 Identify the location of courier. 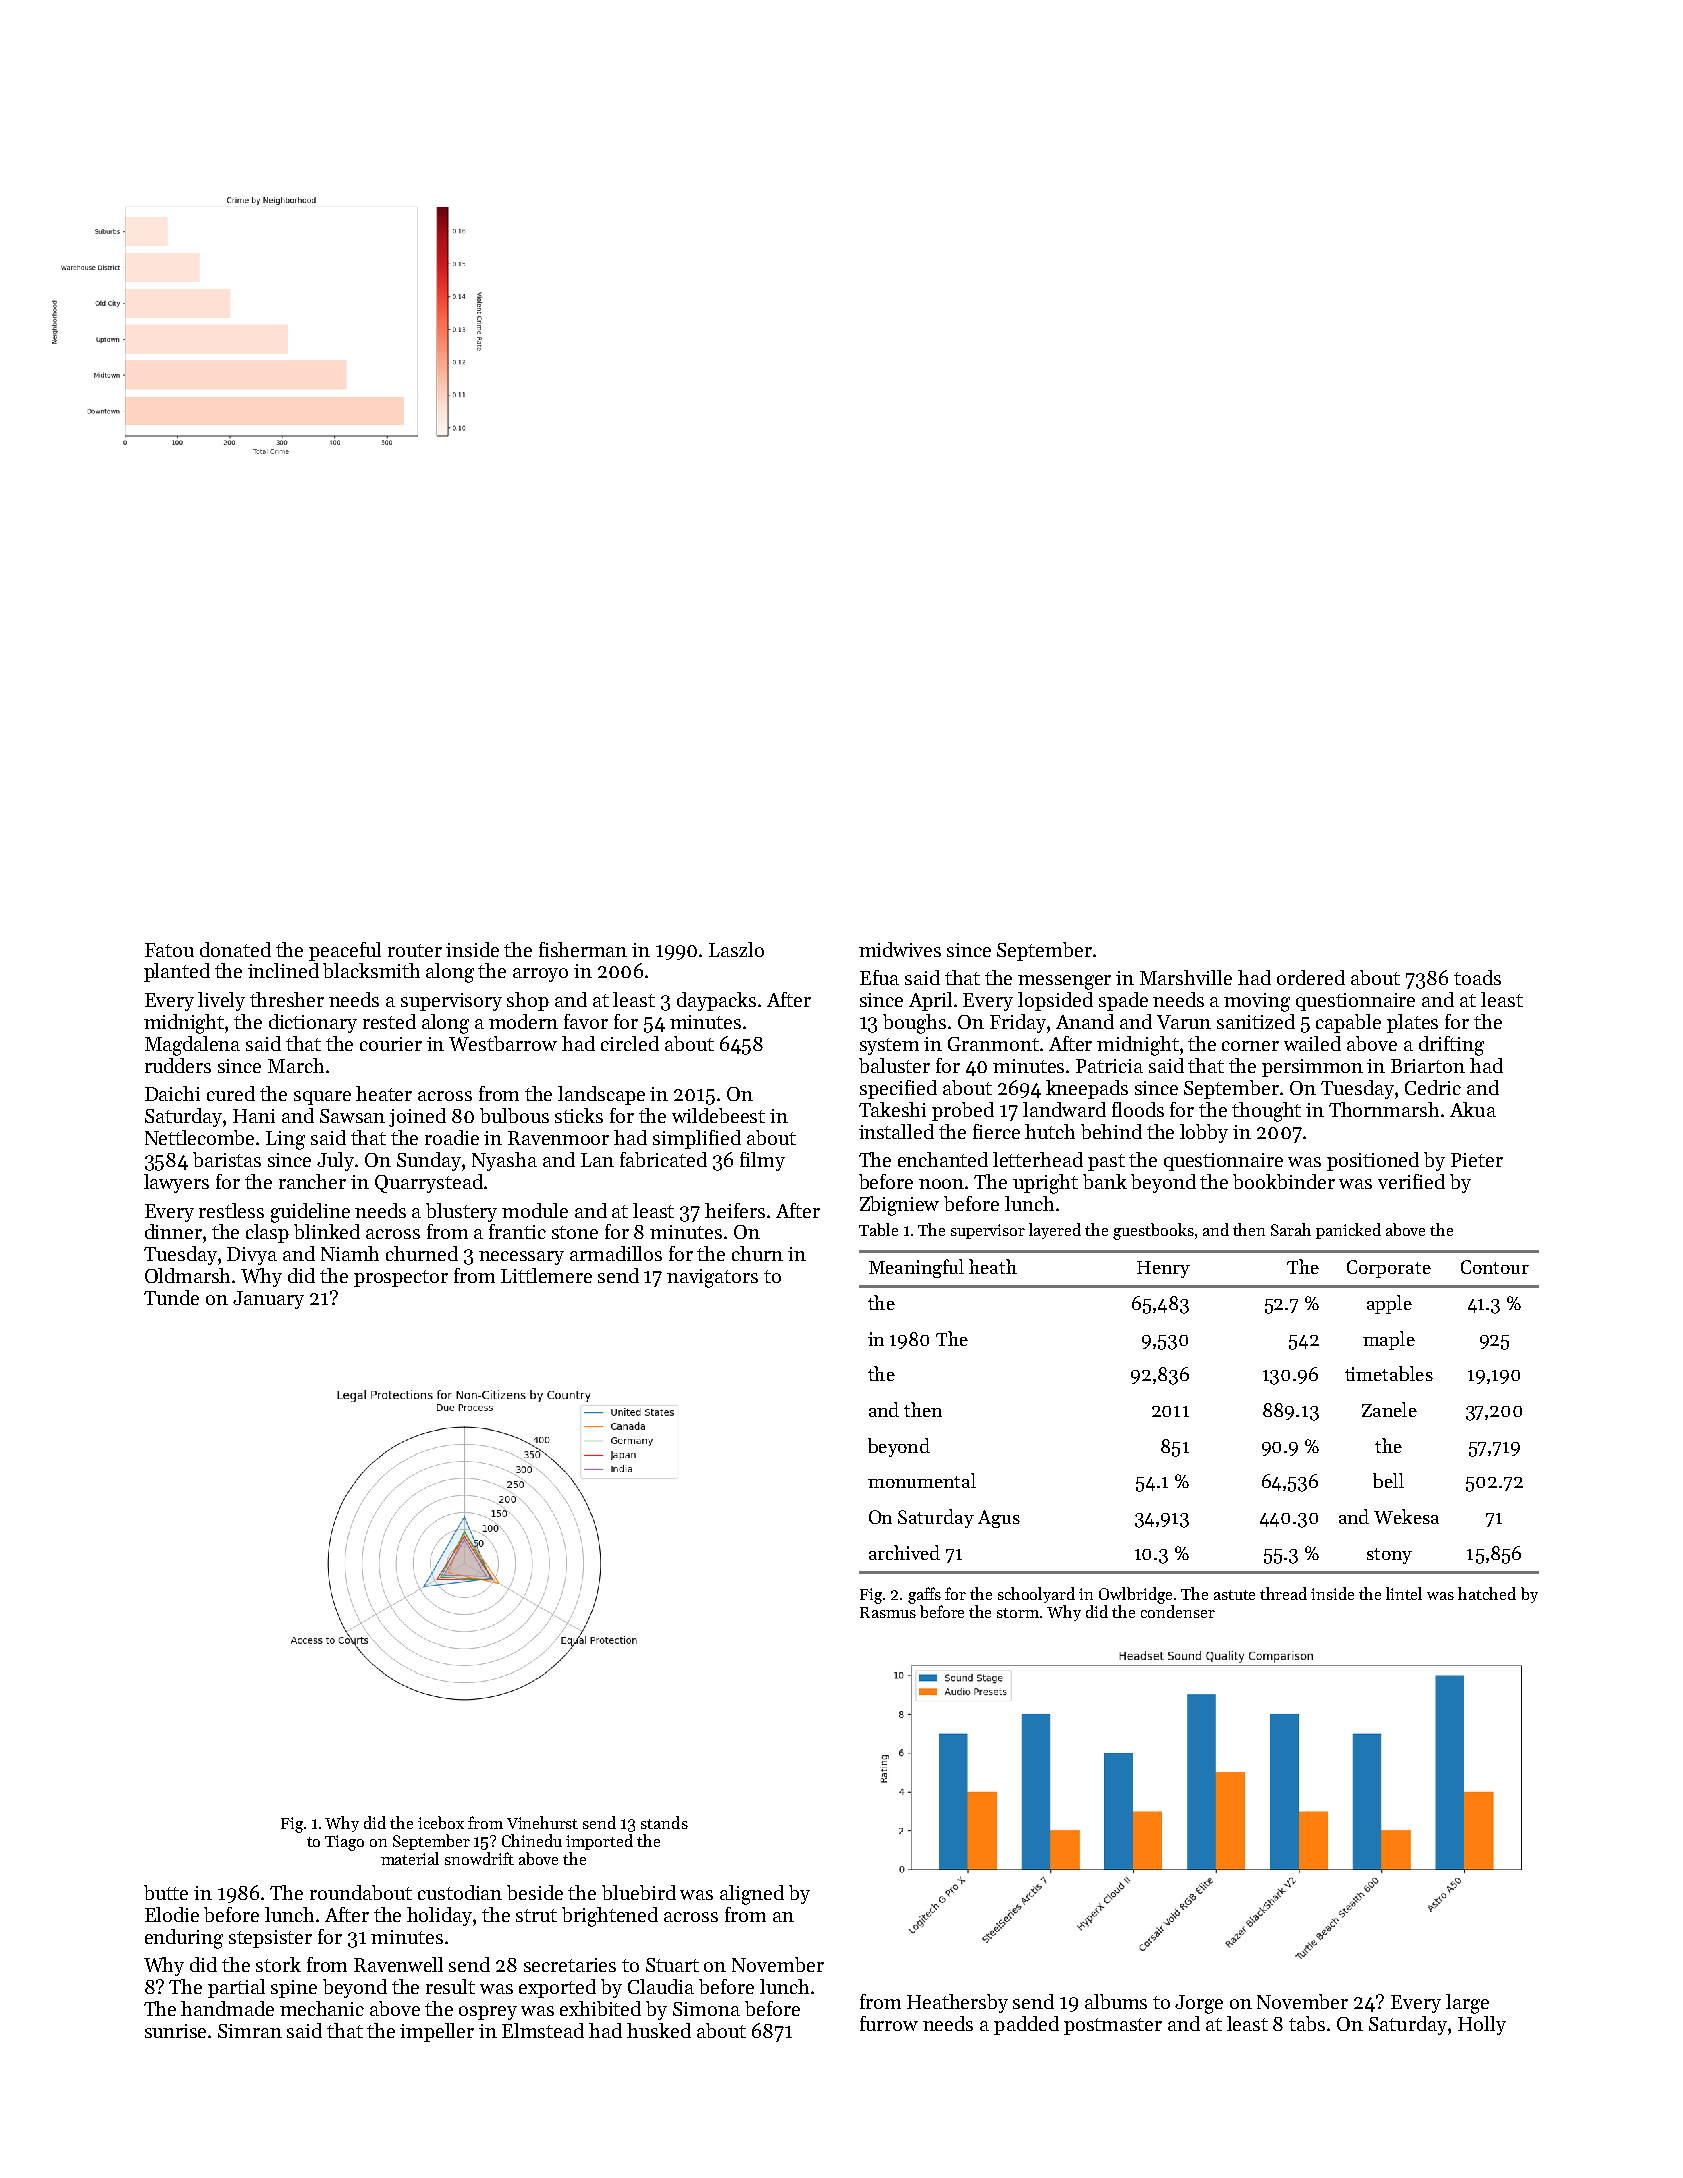
(391, 1044).
